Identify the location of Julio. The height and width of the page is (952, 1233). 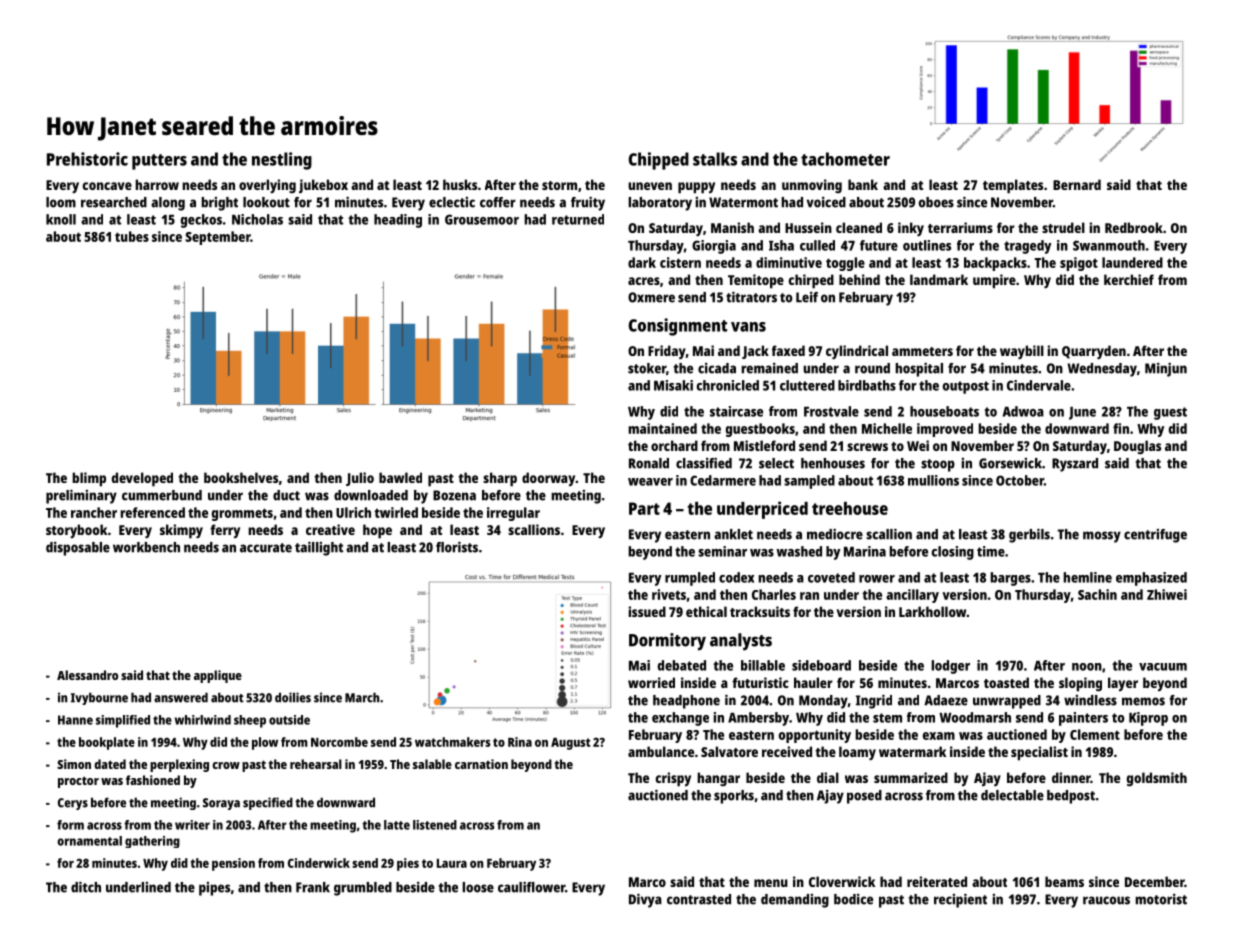
(360, 479).
